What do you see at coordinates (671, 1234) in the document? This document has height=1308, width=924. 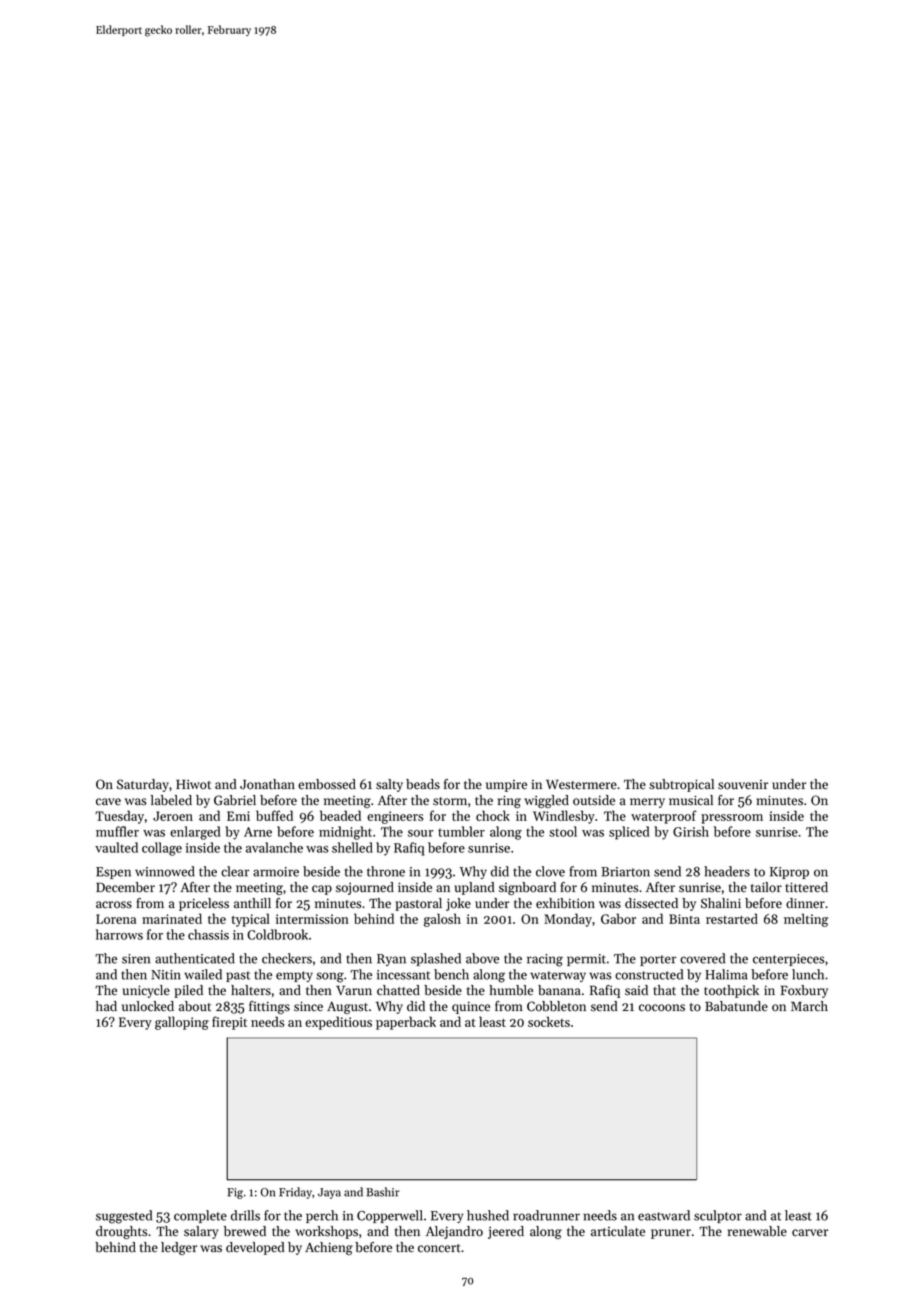 I see `pruner` at bounding box center [671, 1234].
